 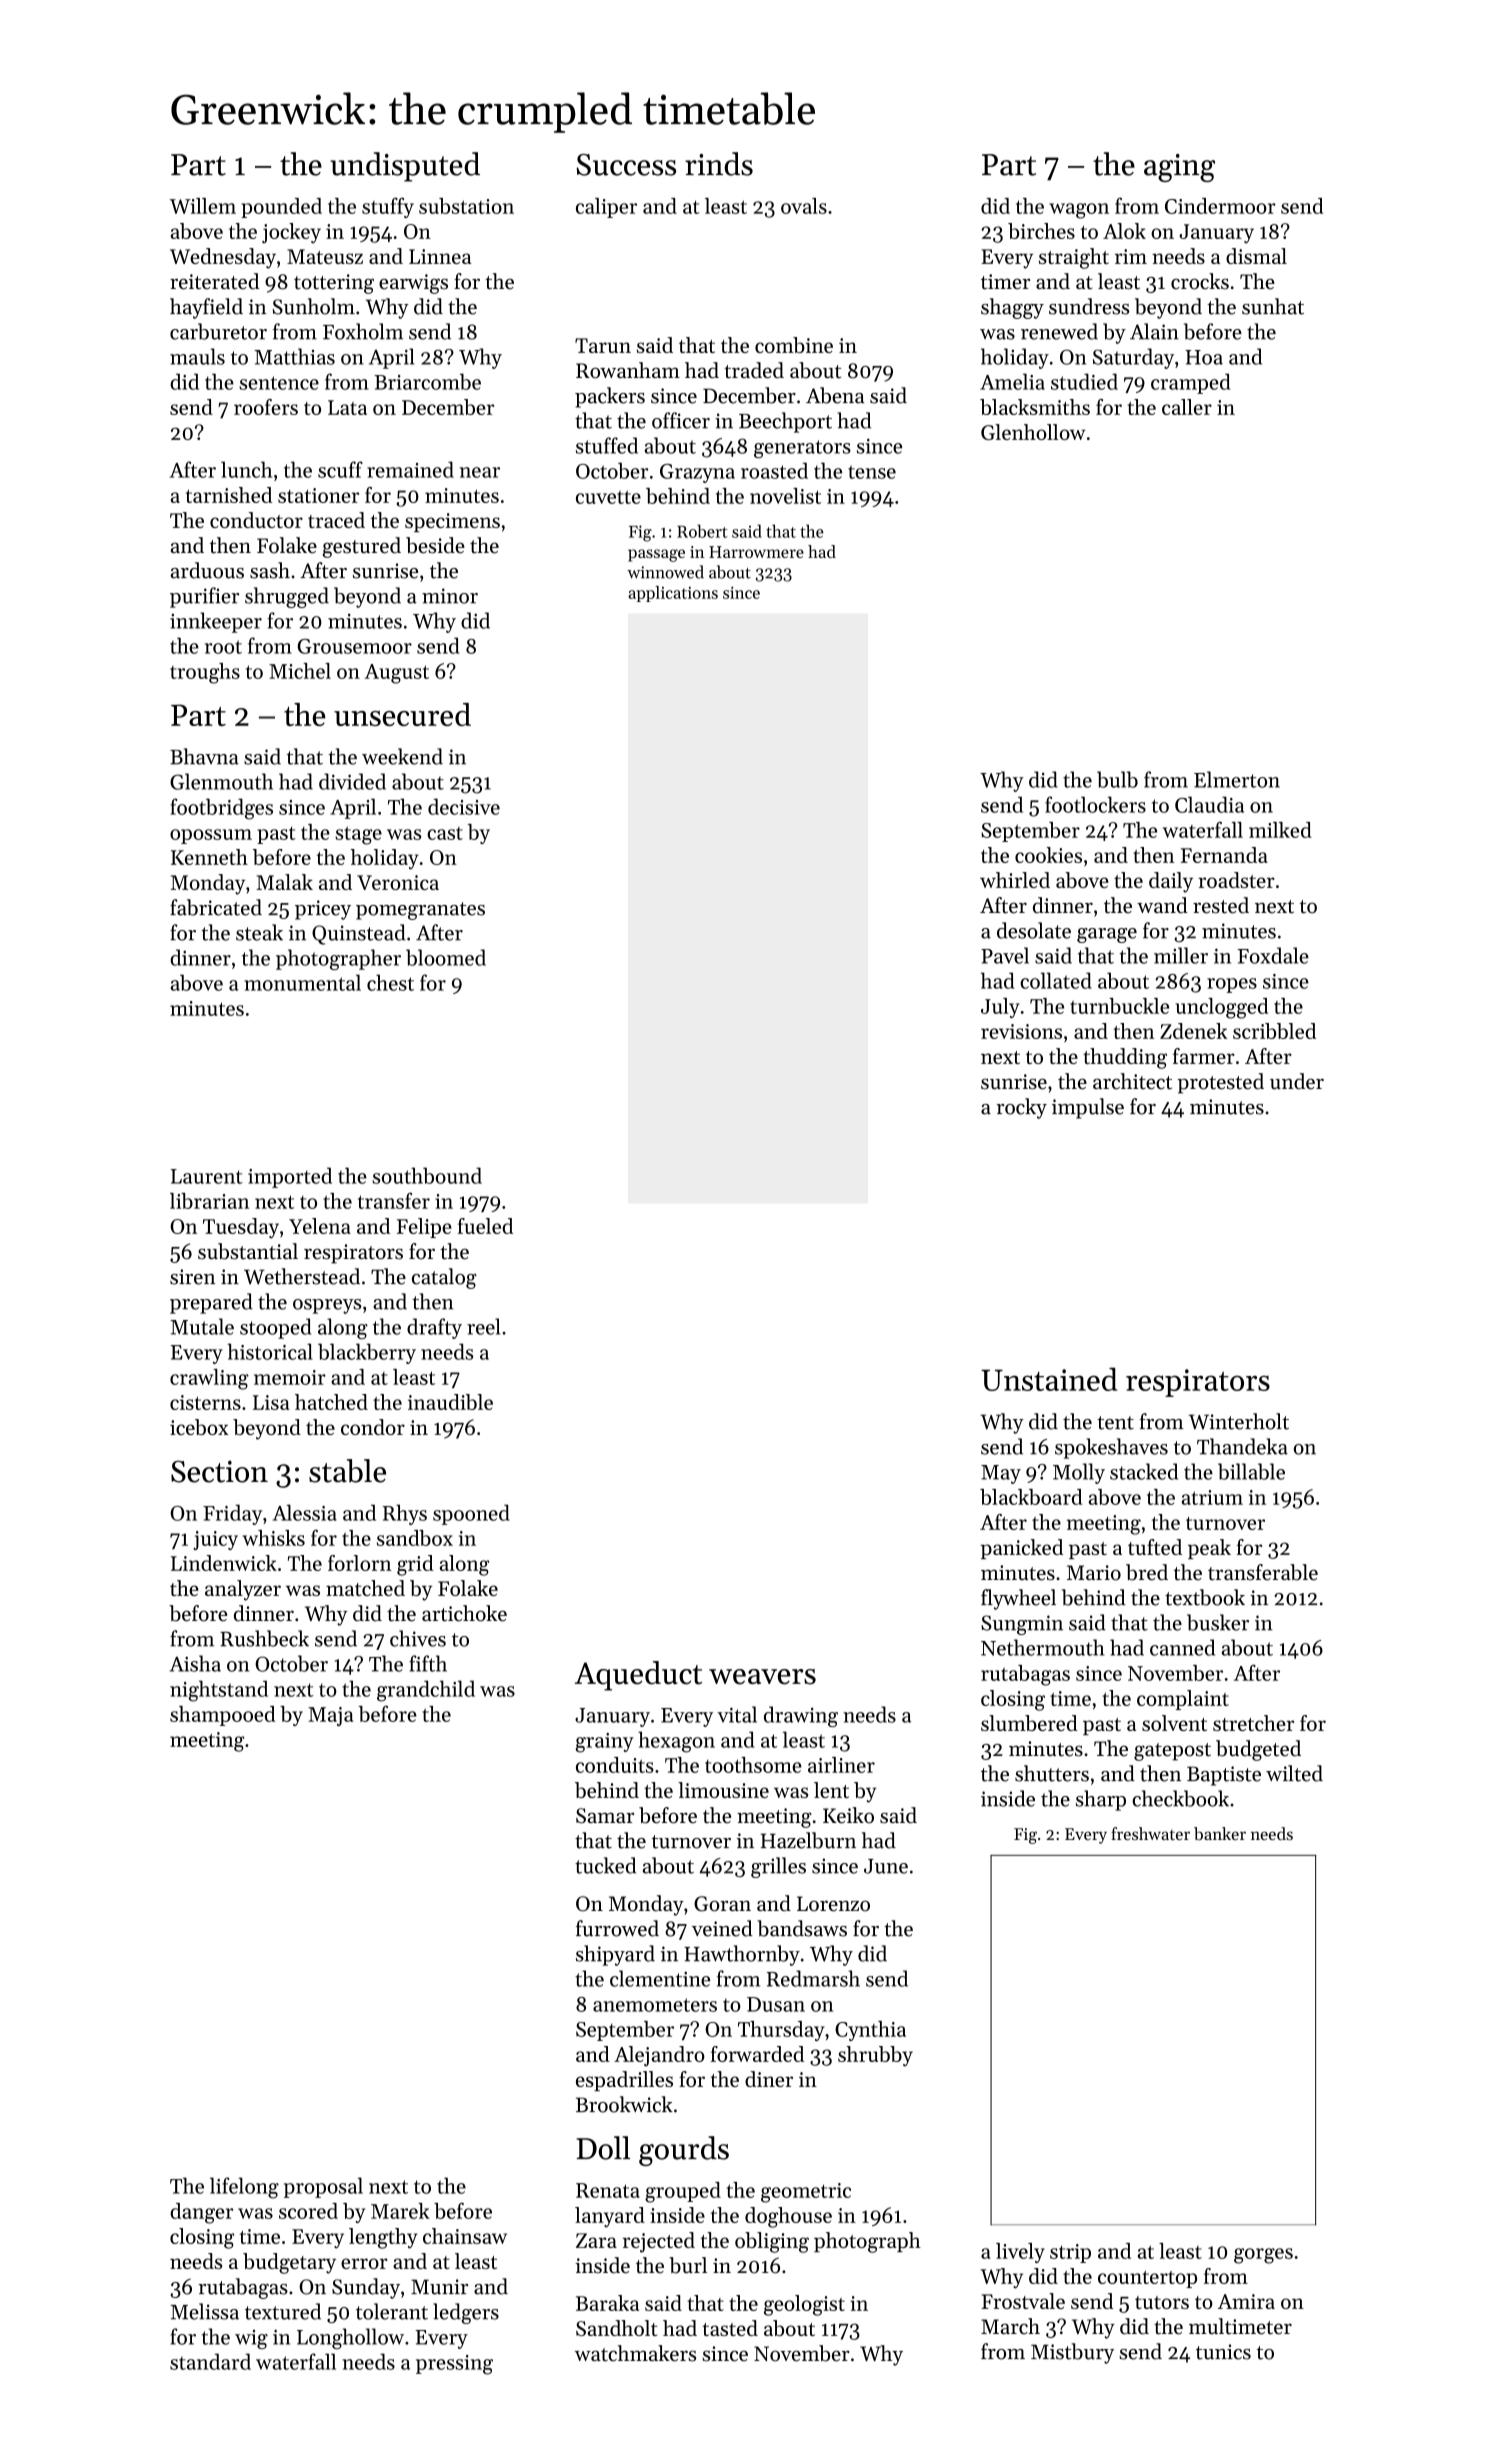 What do you see at coordinates (305, 1512) in the document?
I see `Alessia` at bounding box center [305, 1512].
